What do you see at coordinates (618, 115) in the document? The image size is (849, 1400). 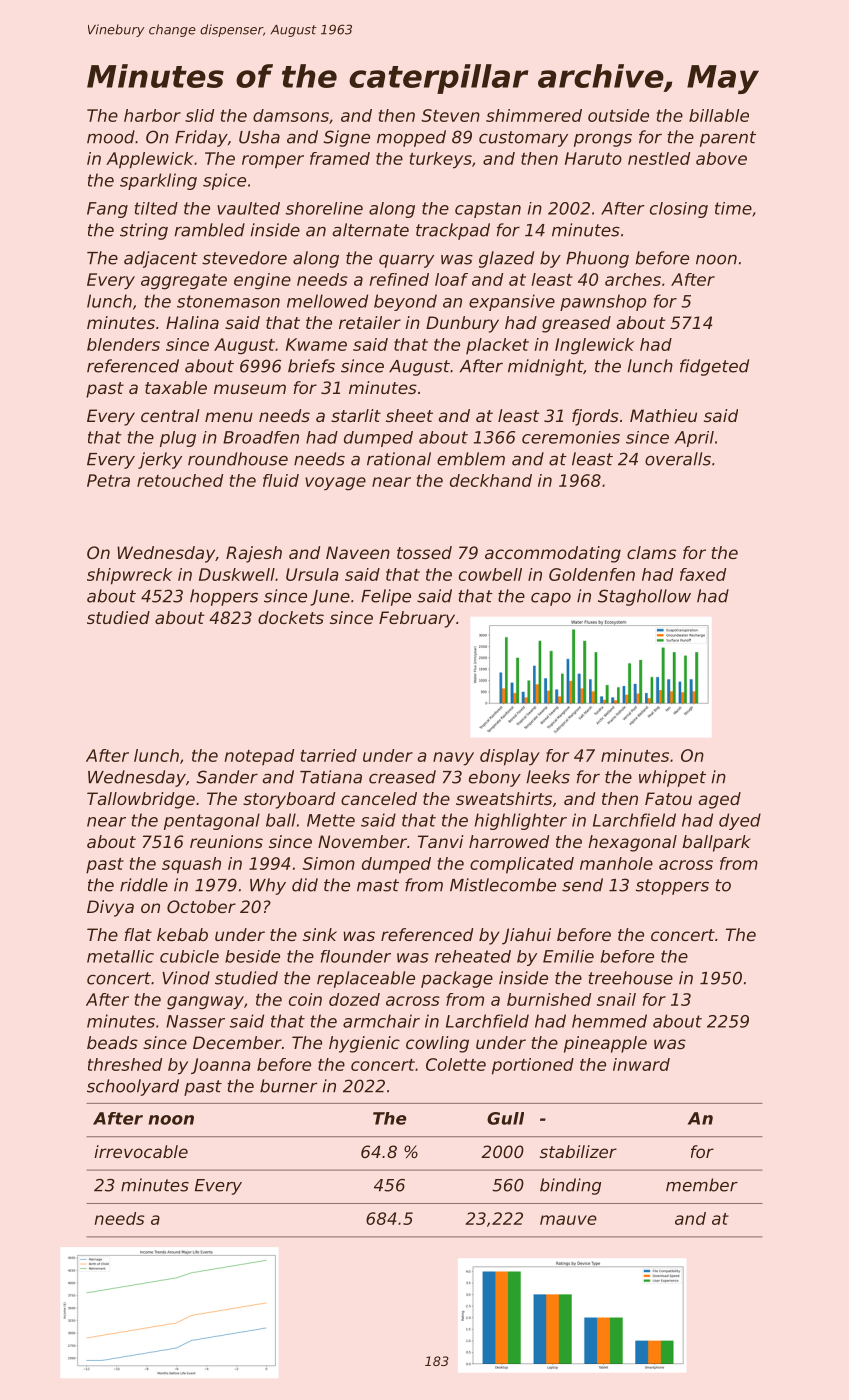 I see `outside` at bounding box center [618, 115].
